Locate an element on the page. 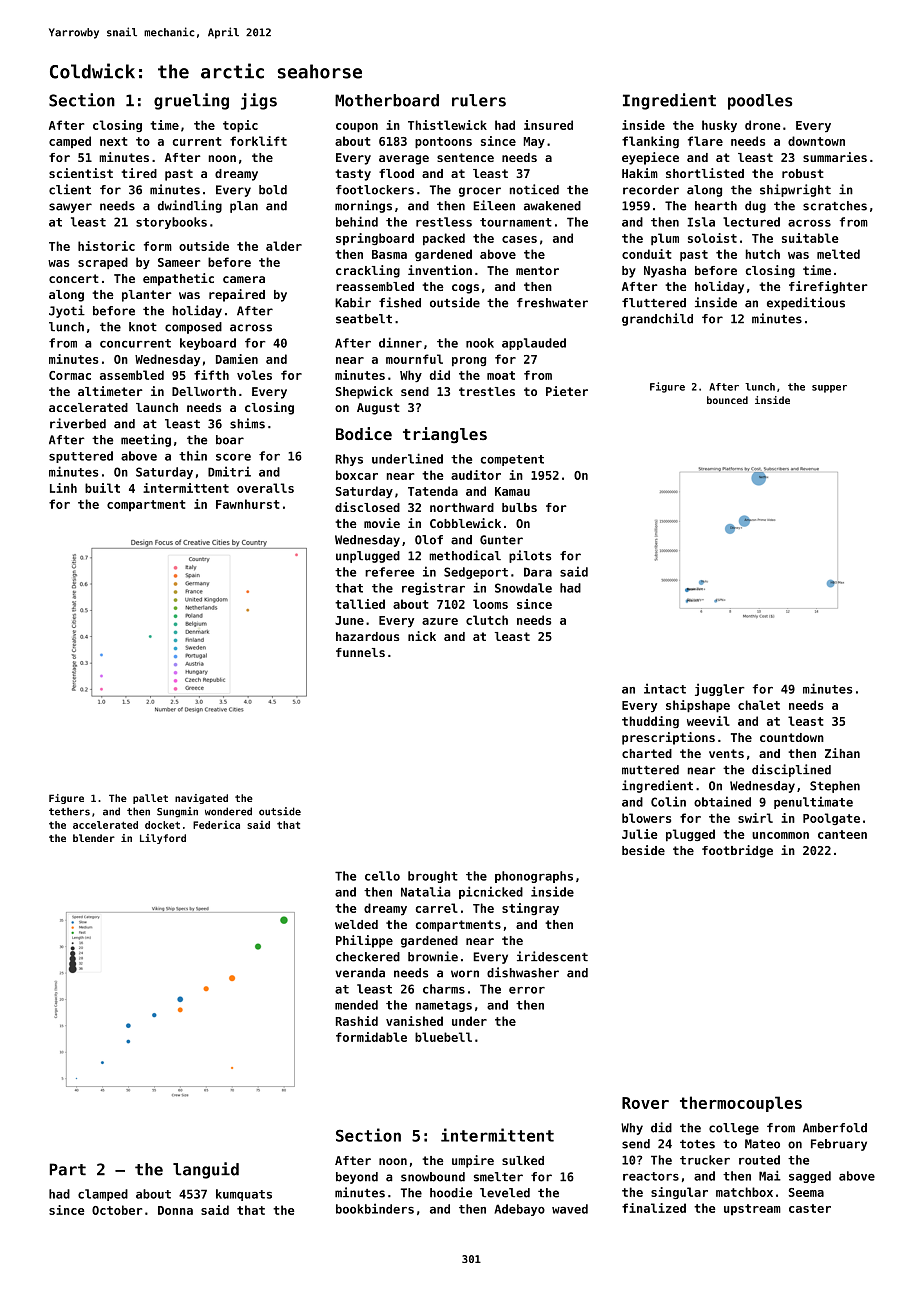  Dara is located at coordinates (538, 572).
